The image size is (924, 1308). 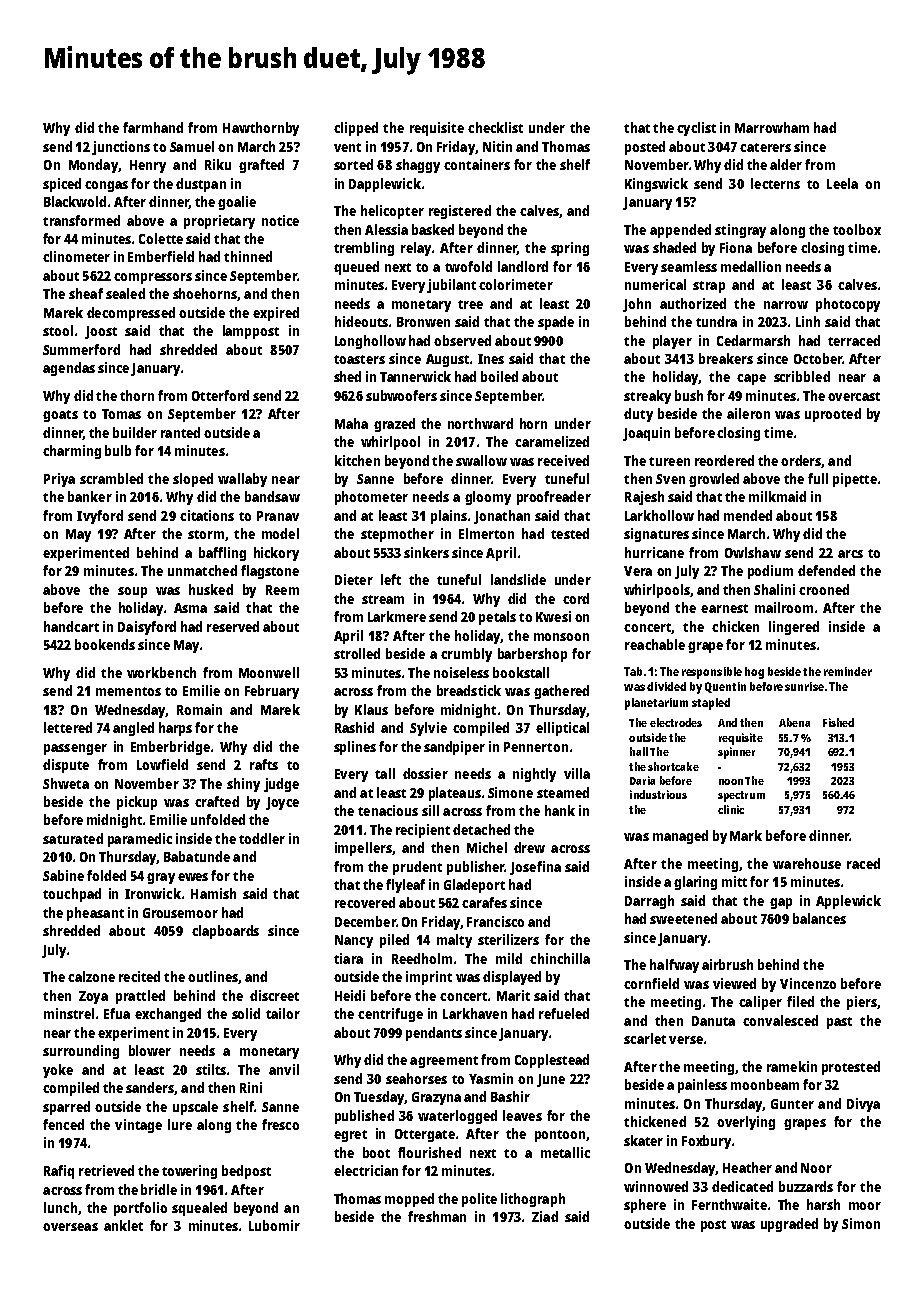 What do you see at coordinates (356, 129) in the page?
I see `clipped` at bounding box center [356, 129].
